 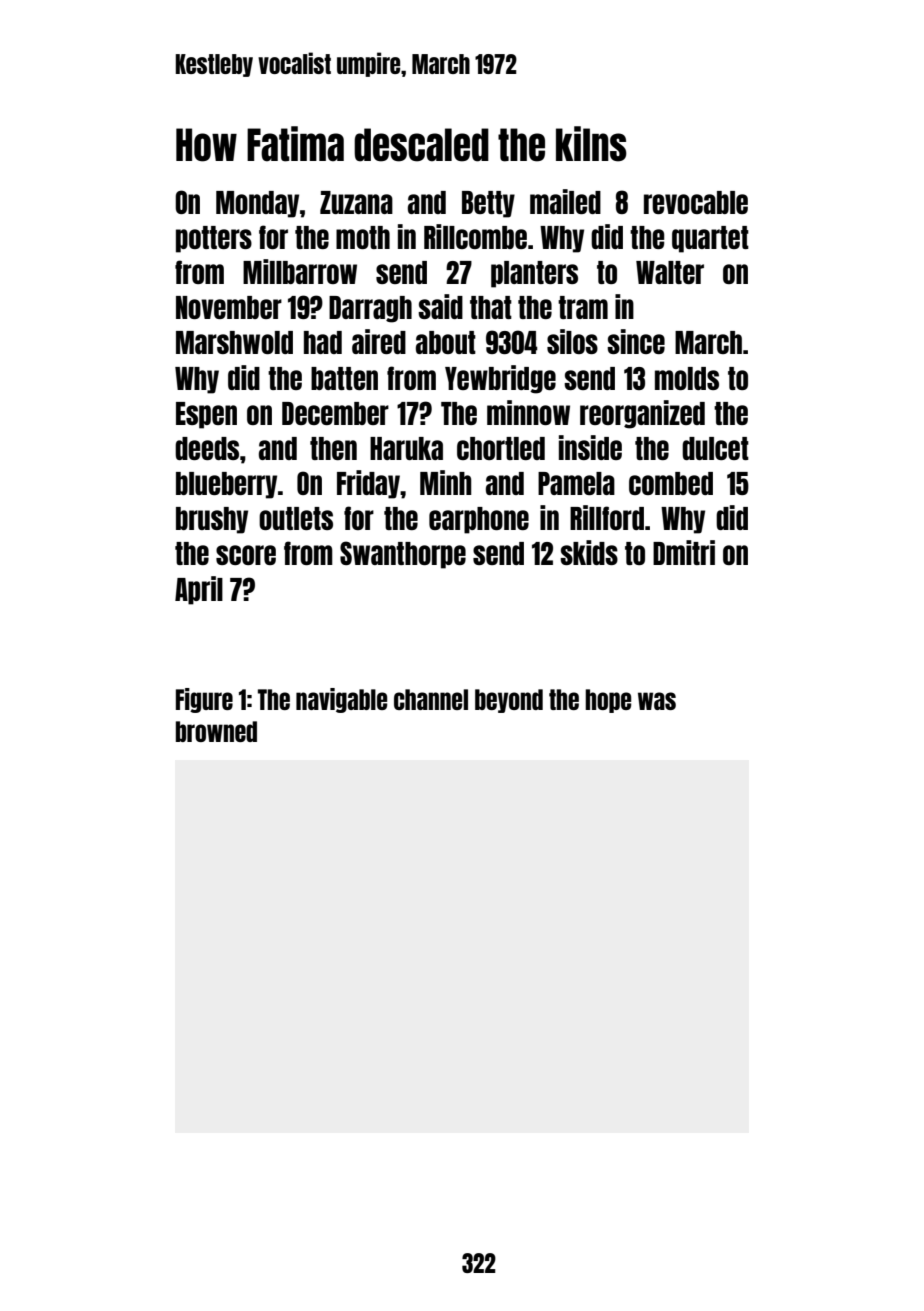 I want to click on December, so click(x=335, y=413).
